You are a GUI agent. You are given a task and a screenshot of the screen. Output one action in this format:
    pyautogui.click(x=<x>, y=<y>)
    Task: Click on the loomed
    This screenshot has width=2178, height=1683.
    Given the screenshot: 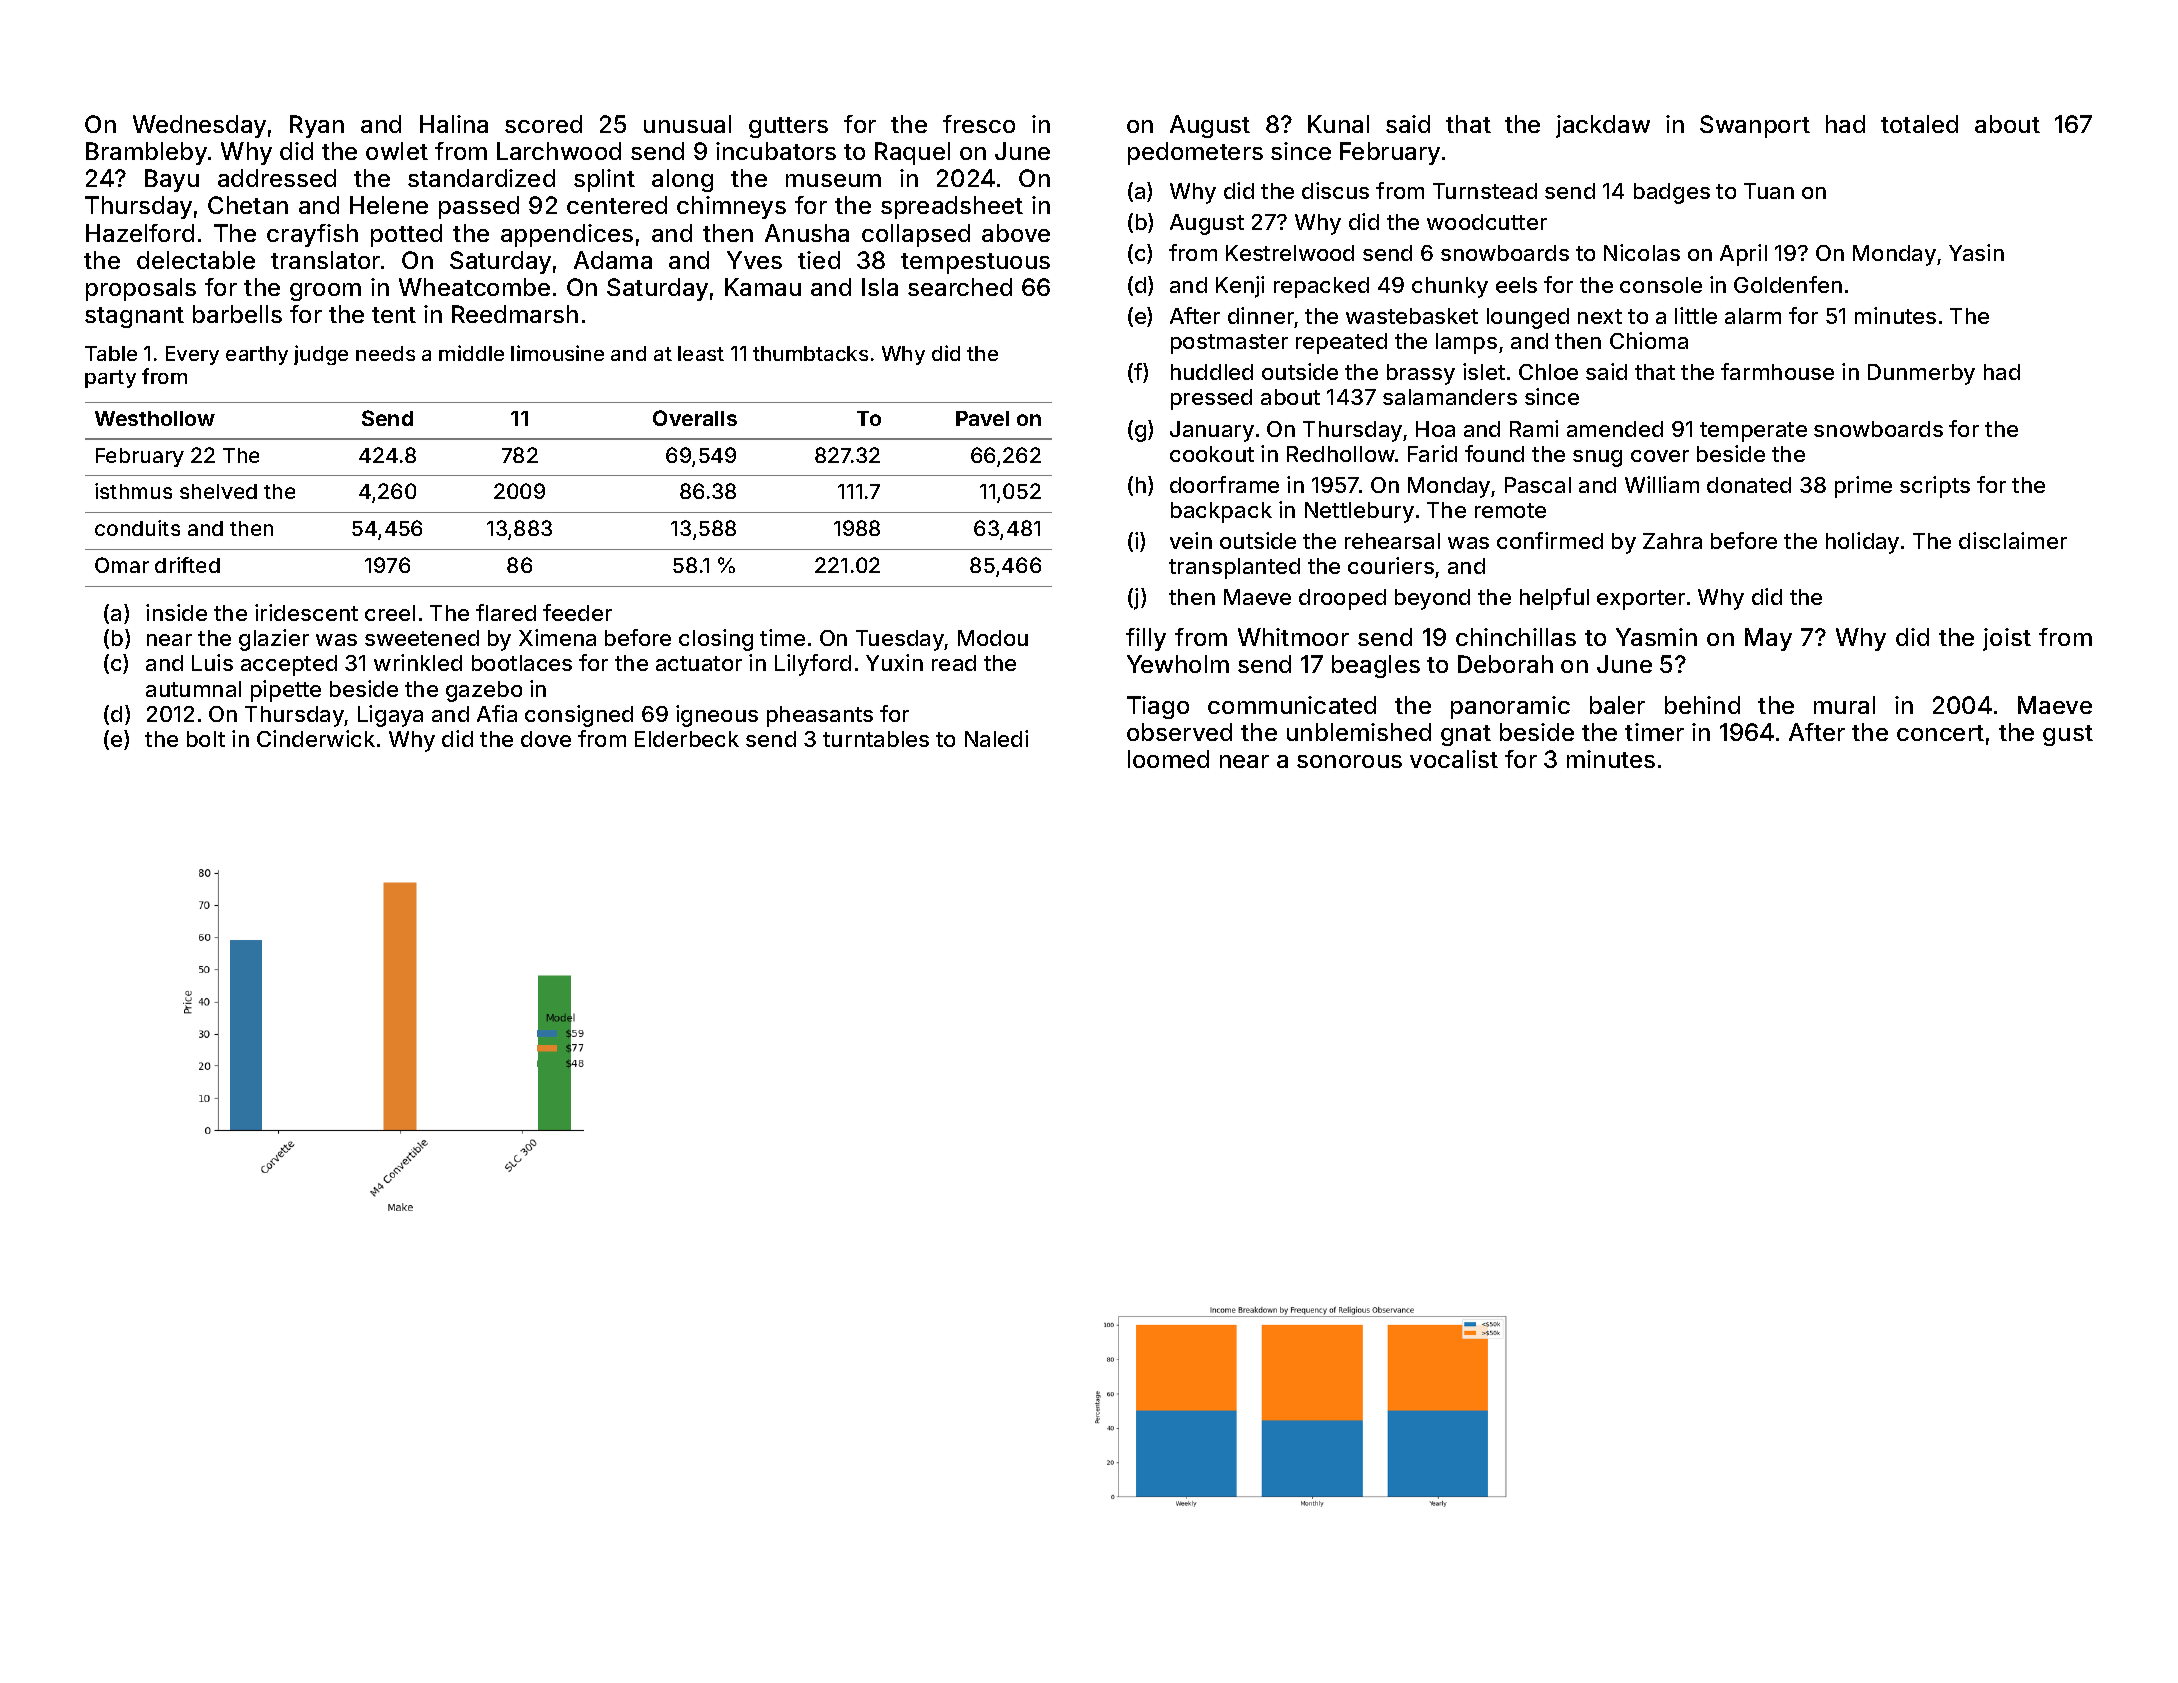 What is the action you would take?
    pyautogui.click(x=1168, y=759)
